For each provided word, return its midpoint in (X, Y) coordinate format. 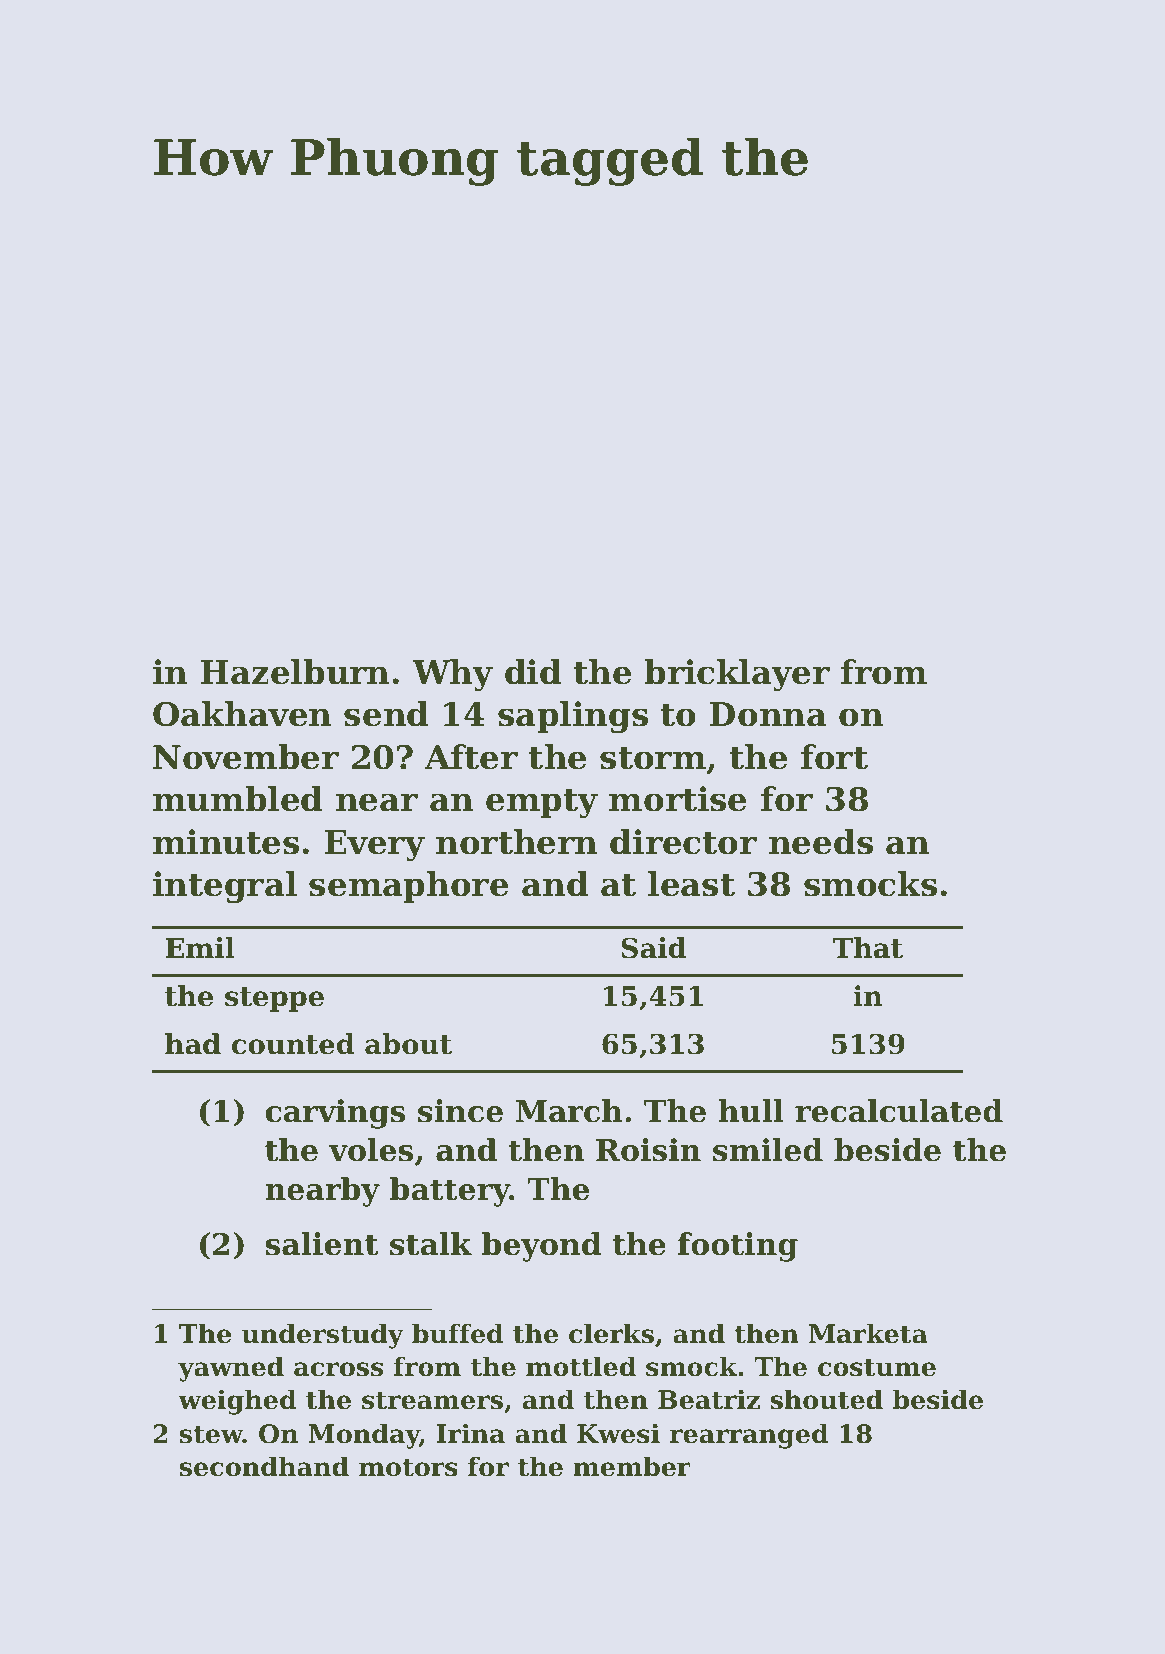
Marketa (868, 1333)
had (193, 1044)
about (408, 1044)
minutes (226, 842)
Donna (768, 714)
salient (322, 1244)
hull (751, 1111)
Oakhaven (242, 714)
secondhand (264, 1466)
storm (653, 758)
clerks (611, 1333)
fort (834, 757)
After (471, 757)
